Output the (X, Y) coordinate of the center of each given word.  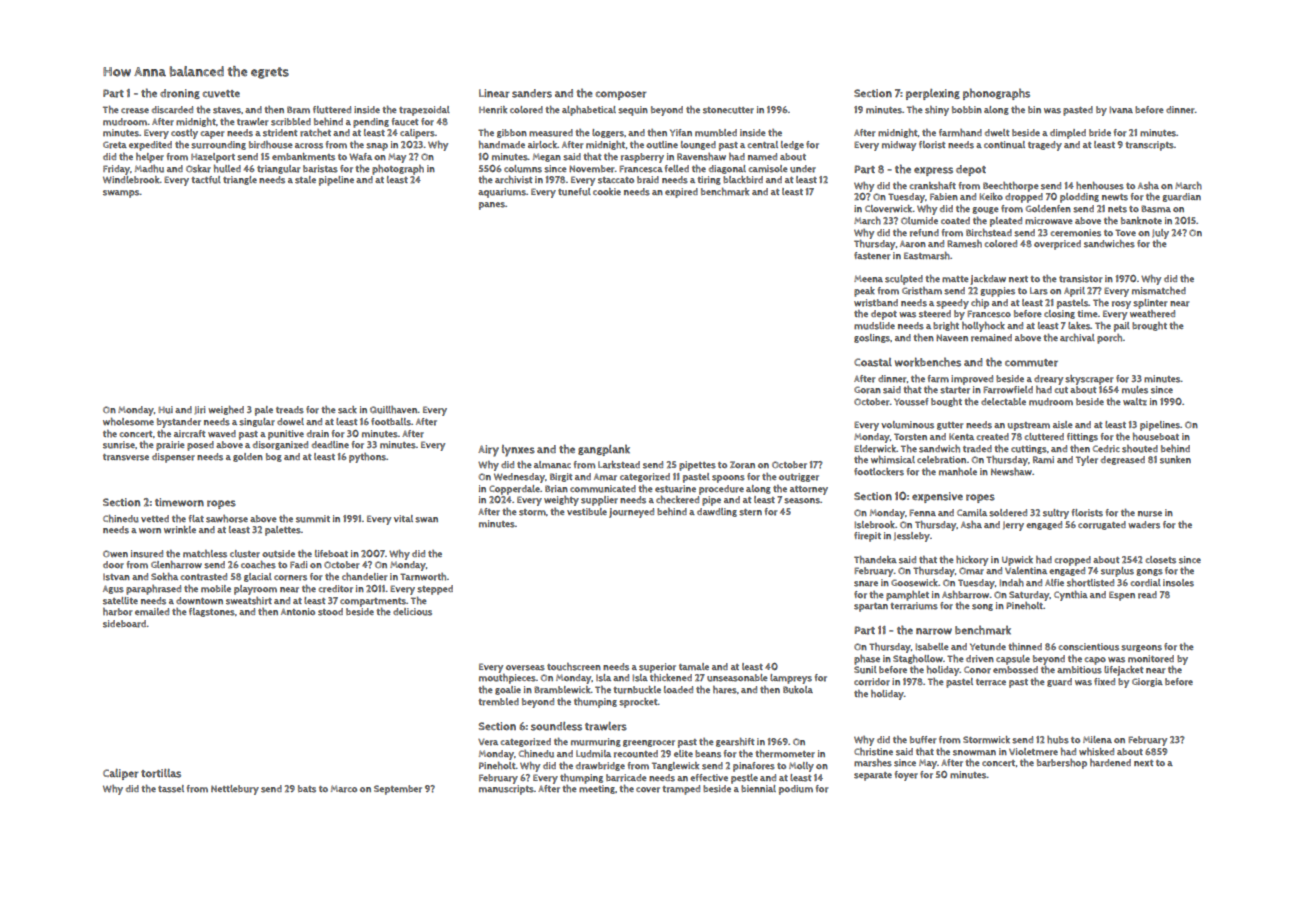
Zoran (742, 465)
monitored (1151, 659)
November (591, 169)
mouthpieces (507, 679)
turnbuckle (637, 690)
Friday (116, 170)
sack (347, 410)
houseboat (1156, 437)
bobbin (967, 109)
